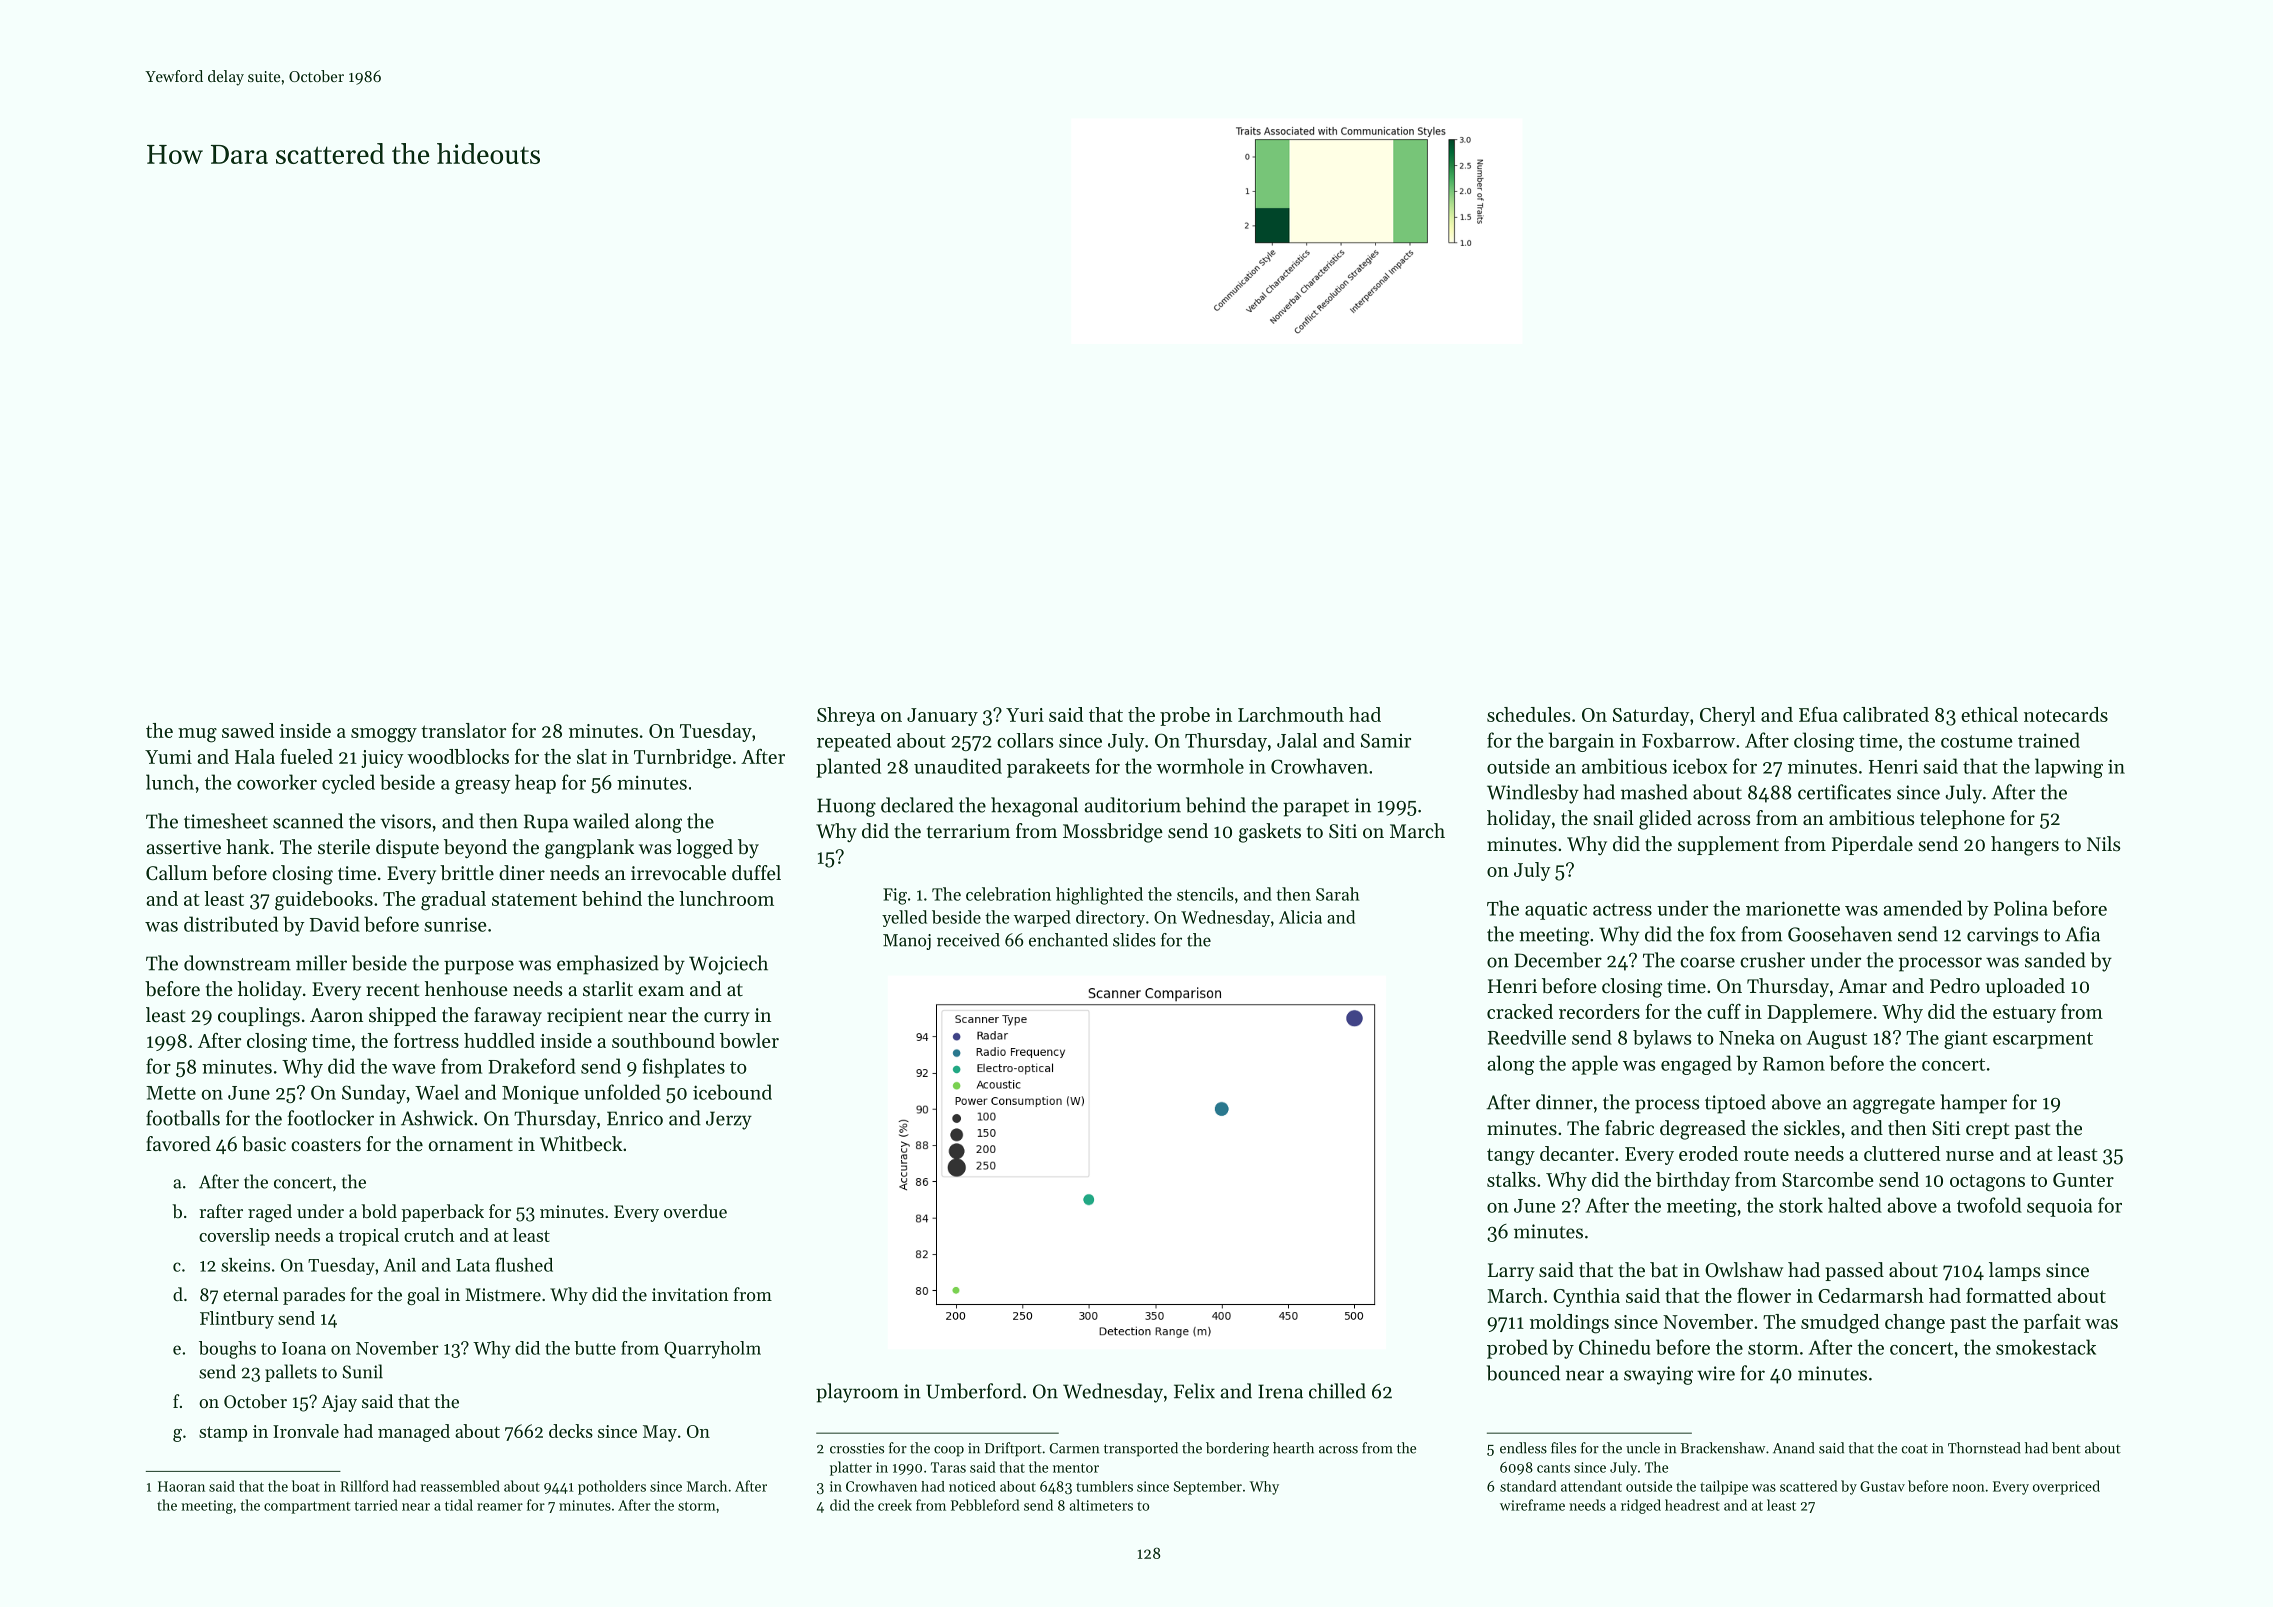 Image resolution: width=2273 pixels, height=1607 pixels. What do you see at coordinates (727, 1019) in the screenshot?
I see `curry` at bounding box center [727, 1019].
